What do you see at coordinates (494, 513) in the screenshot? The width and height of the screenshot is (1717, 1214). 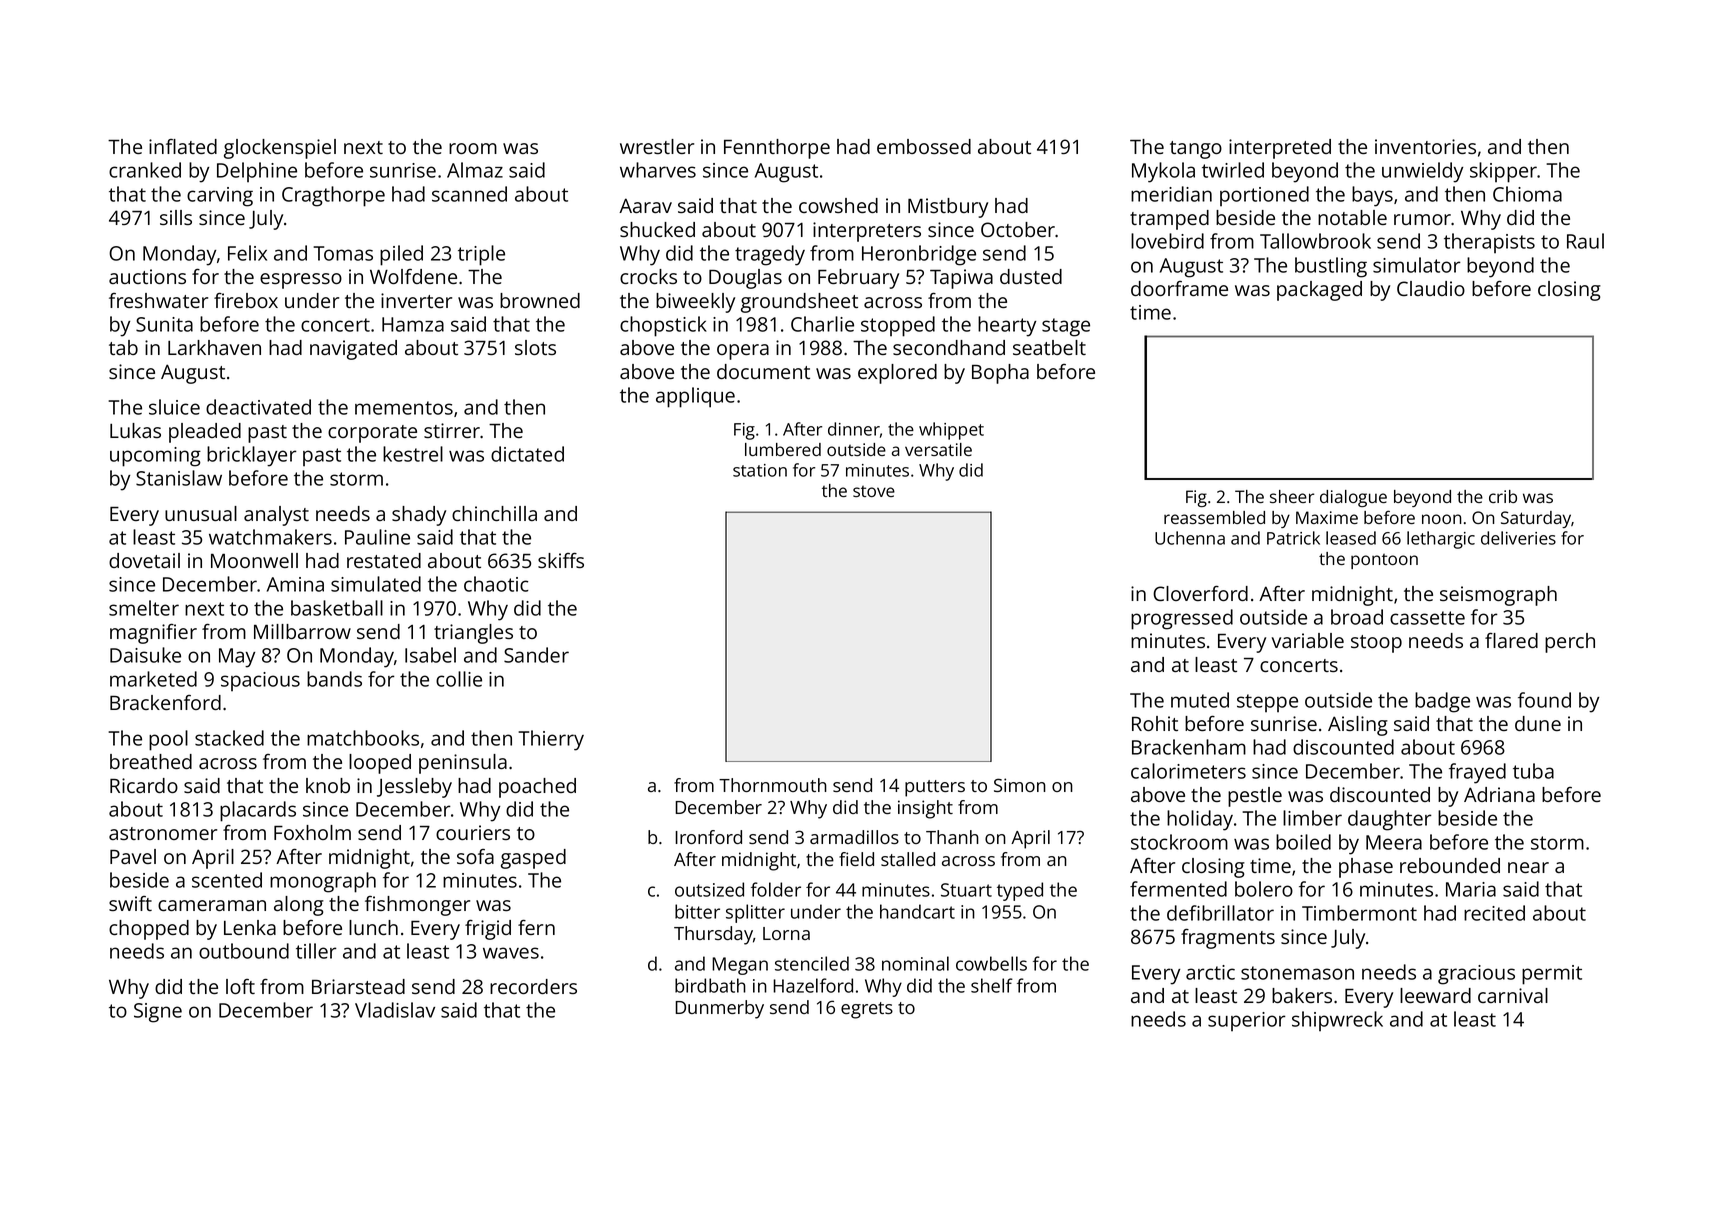 I see `chinchilla` at bounding box center [494, 513].
